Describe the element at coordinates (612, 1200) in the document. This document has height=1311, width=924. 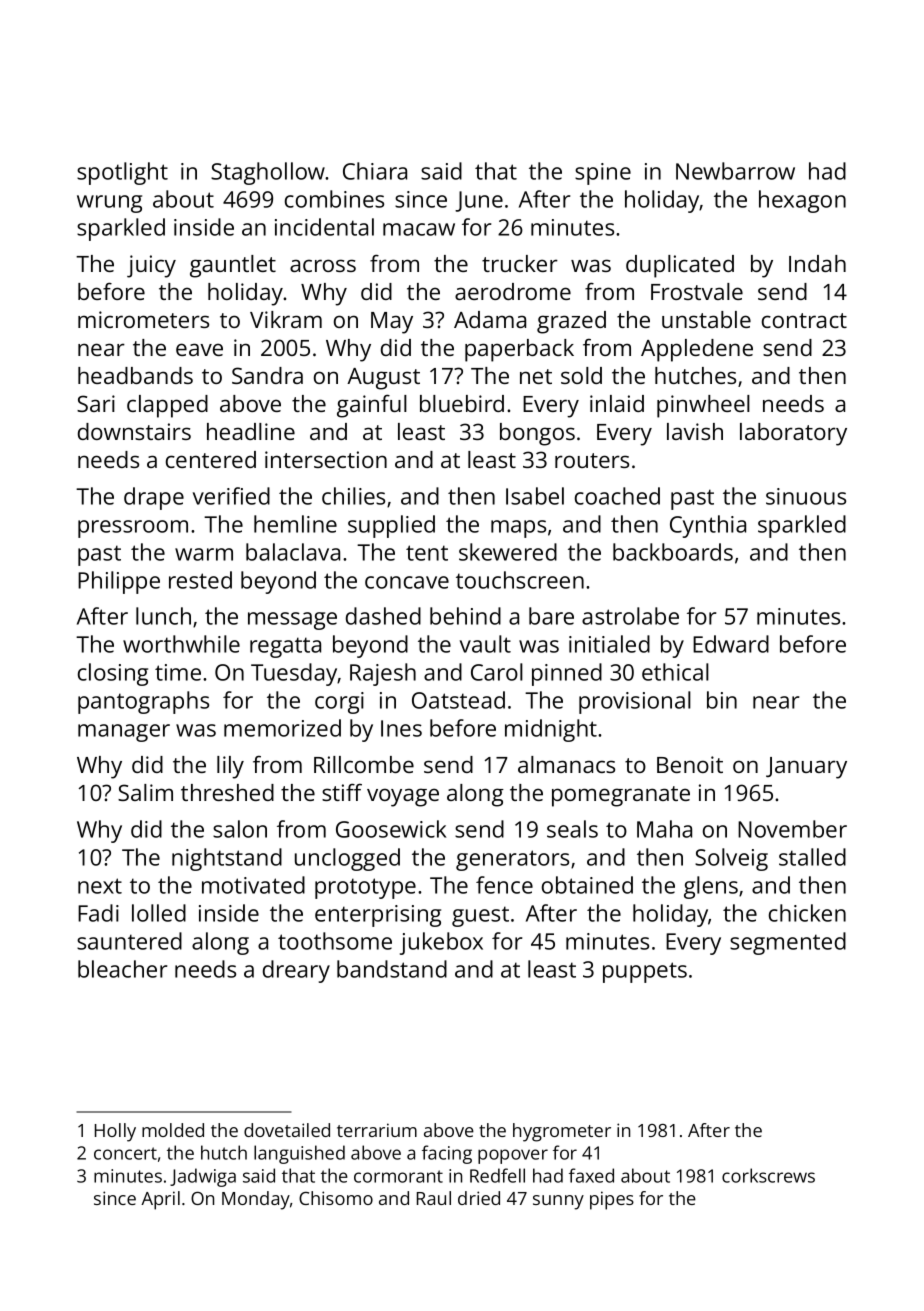
I see `pipes` at that location.
